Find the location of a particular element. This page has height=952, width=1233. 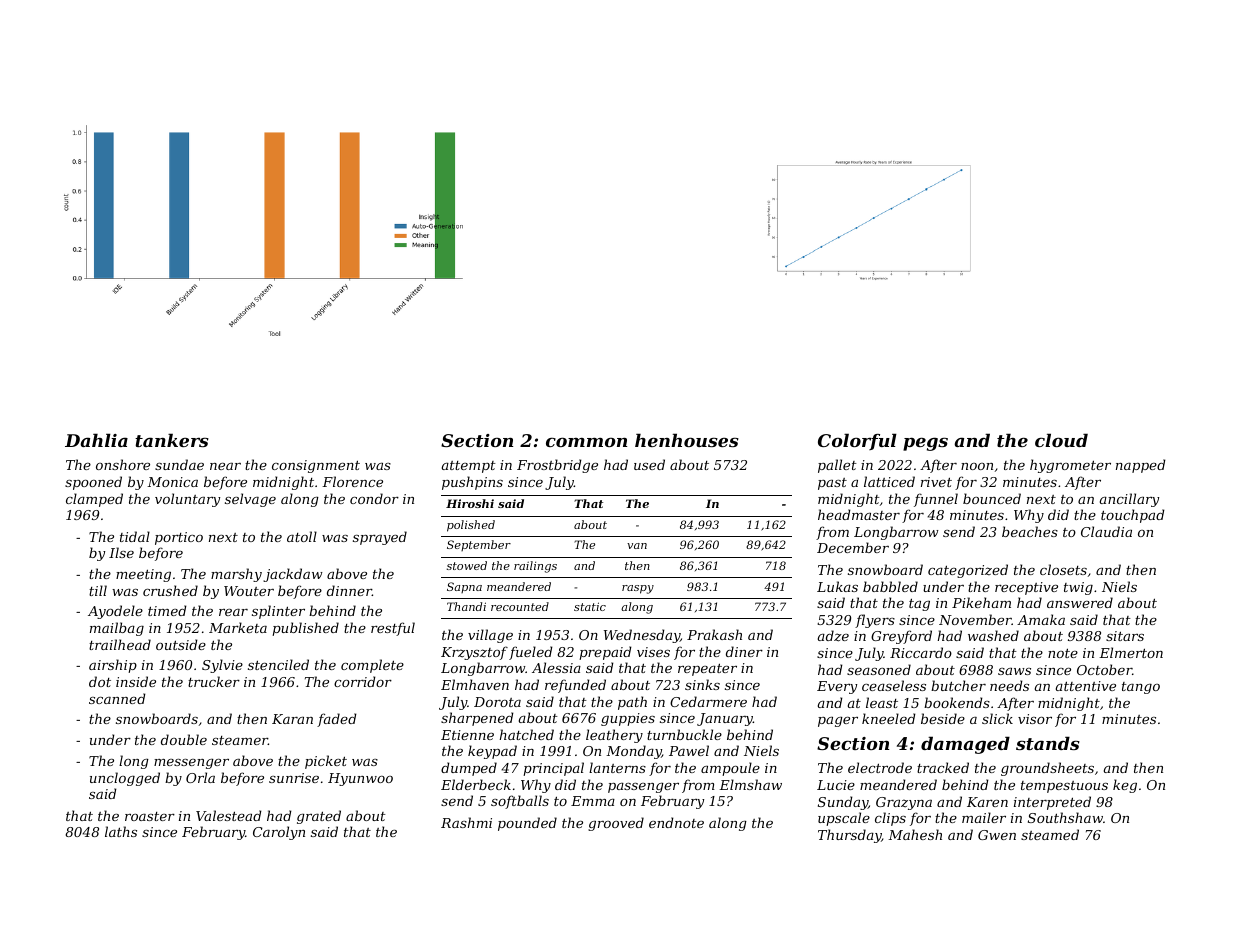

keg is located at coordinates (1125, 786).
